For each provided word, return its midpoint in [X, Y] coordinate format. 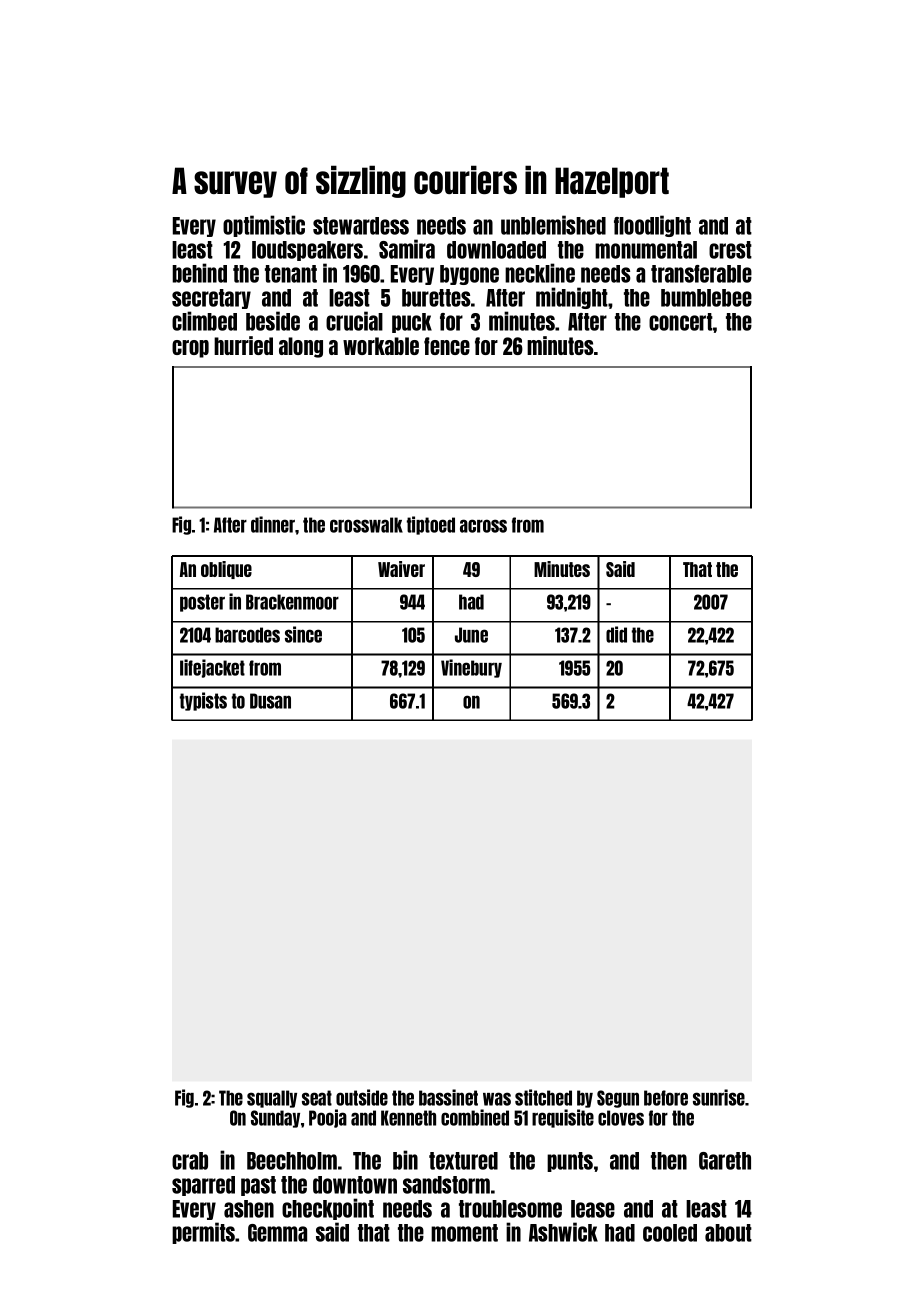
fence [447, 346]
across [483, 526]
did [616, 634]
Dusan [270, 701]
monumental [646, 250]
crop [190, 349]
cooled [670, 1233]
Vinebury [471, 668]
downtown [355, 1185]
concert [681, 322]
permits [204, 1233]
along [301, 347]
